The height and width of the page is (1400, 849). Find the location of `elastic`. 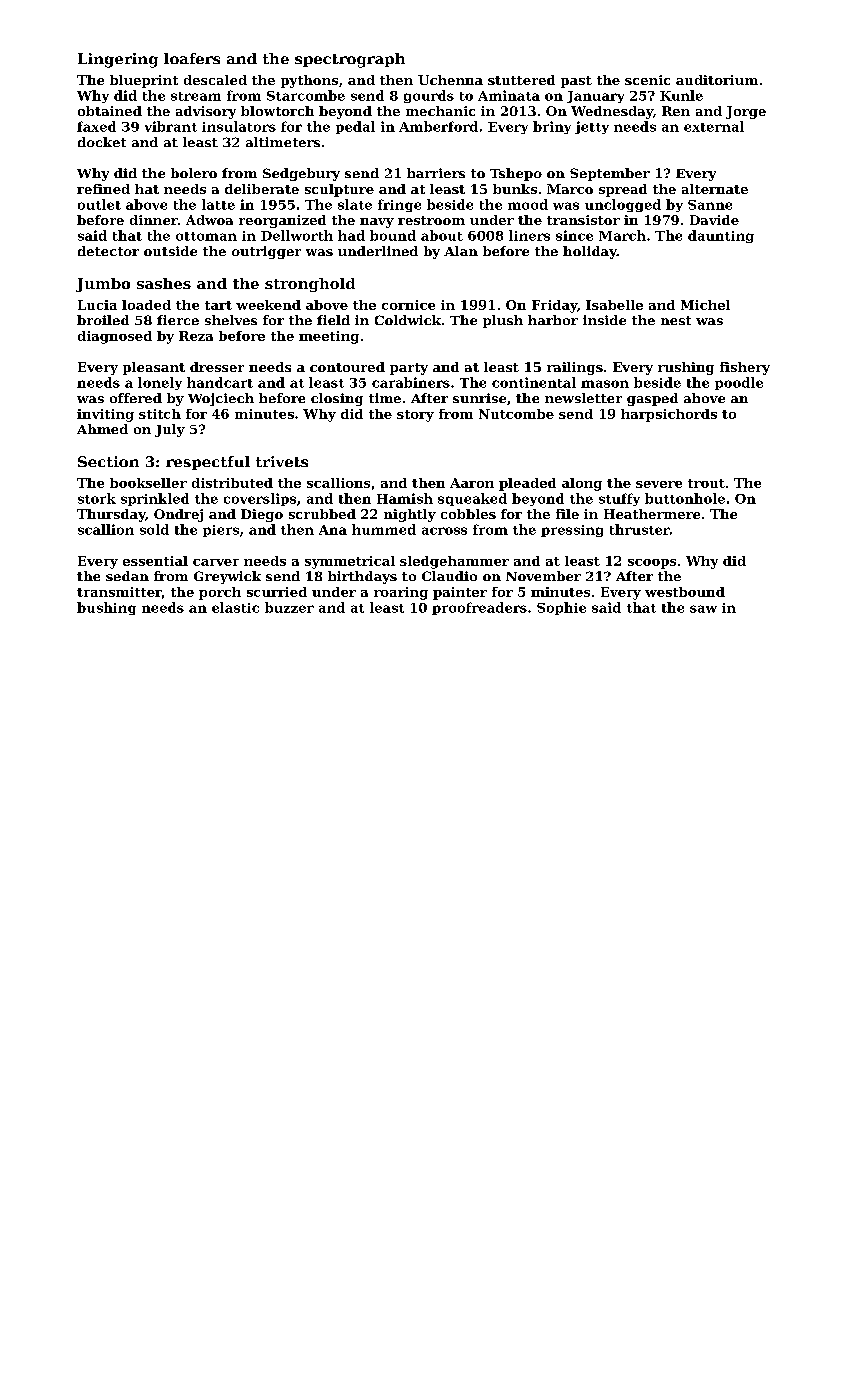

elastic is located at coordinates (235, 607).
